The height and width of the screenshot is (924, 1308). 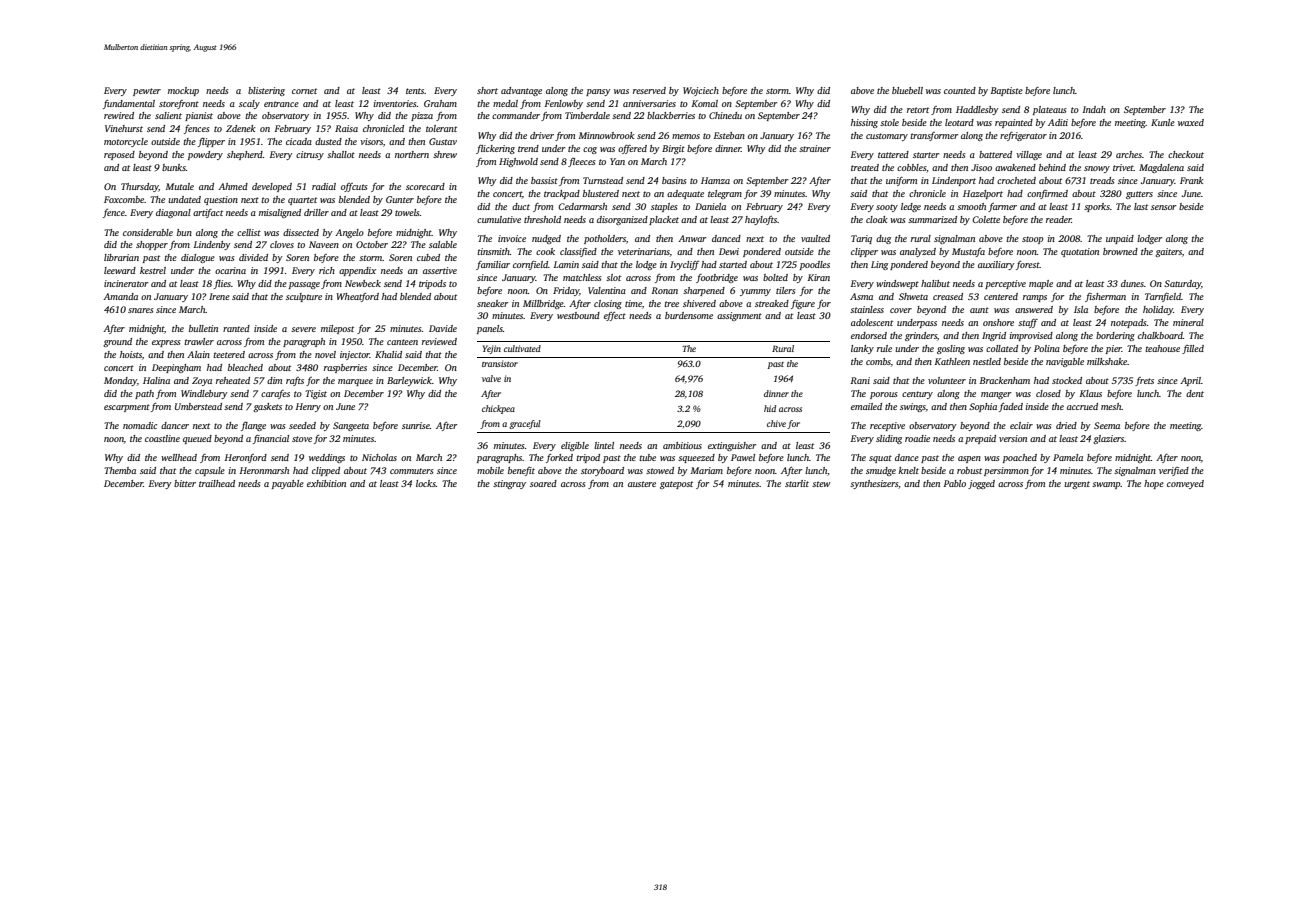 I want to click on librarian, so click(x=121, y=257).
